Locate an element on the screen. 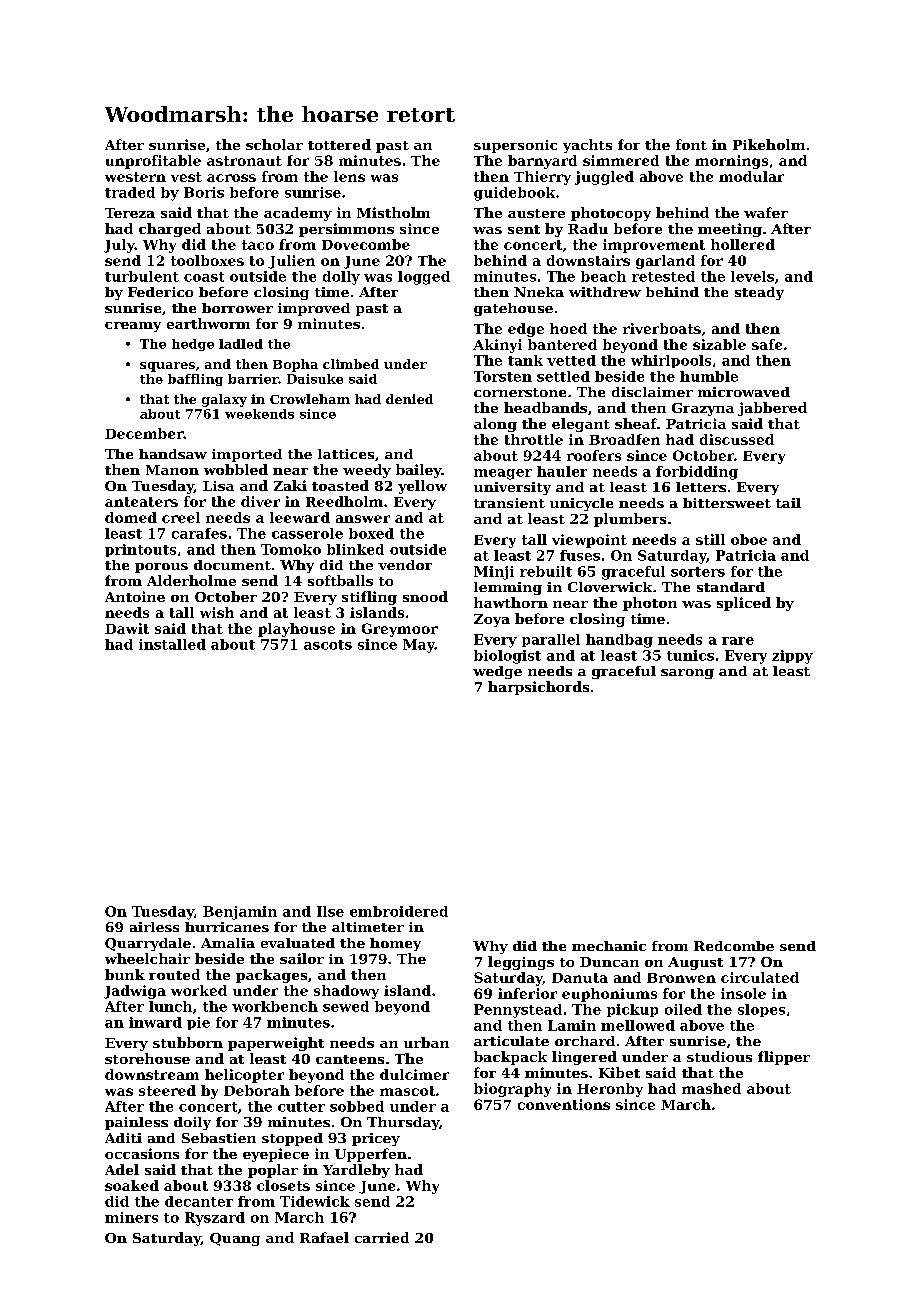  scholar is located at coordinates (274, 144).
